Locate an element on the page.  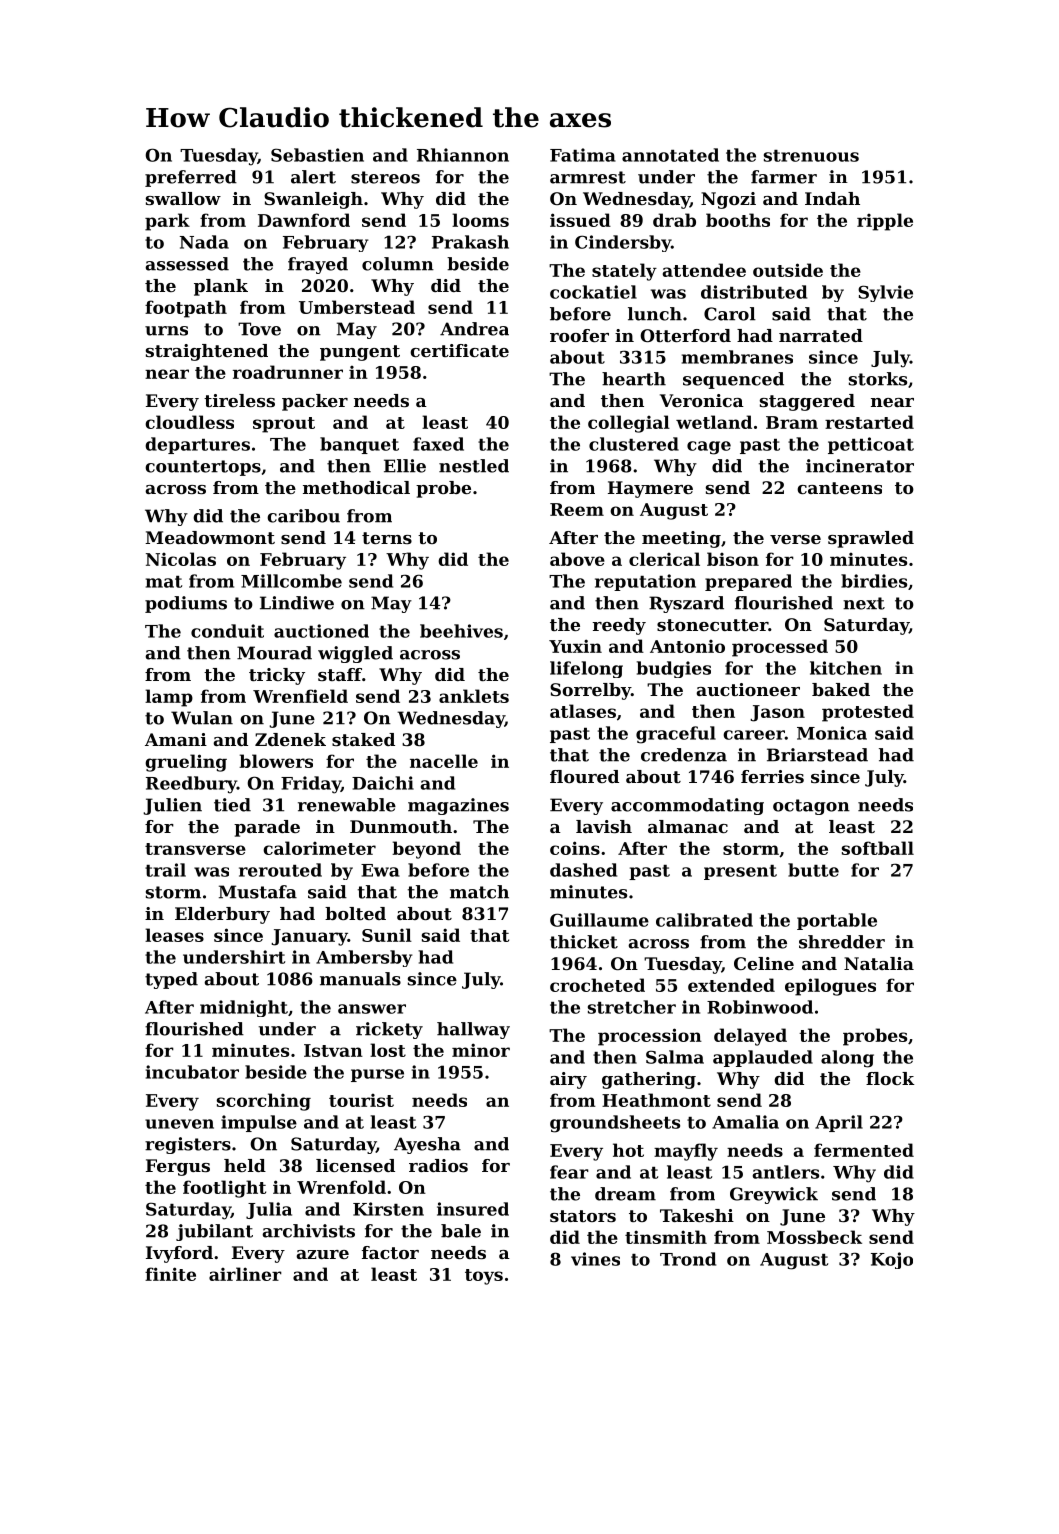
bolted is located at coordinates (355, 913).
